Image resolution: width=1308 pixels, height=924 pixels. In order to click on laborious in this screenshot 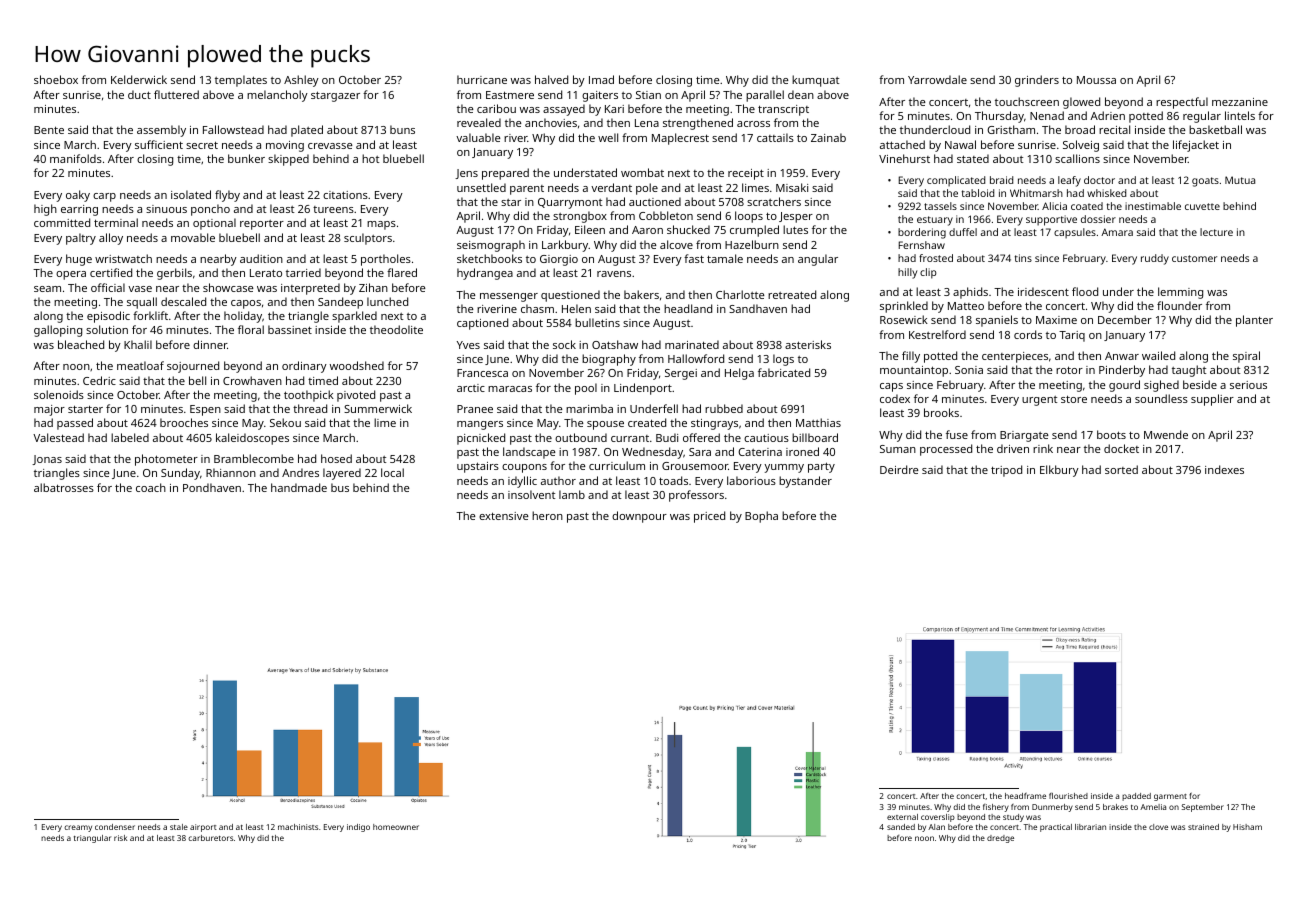, I will do `click(751, 480)`.
